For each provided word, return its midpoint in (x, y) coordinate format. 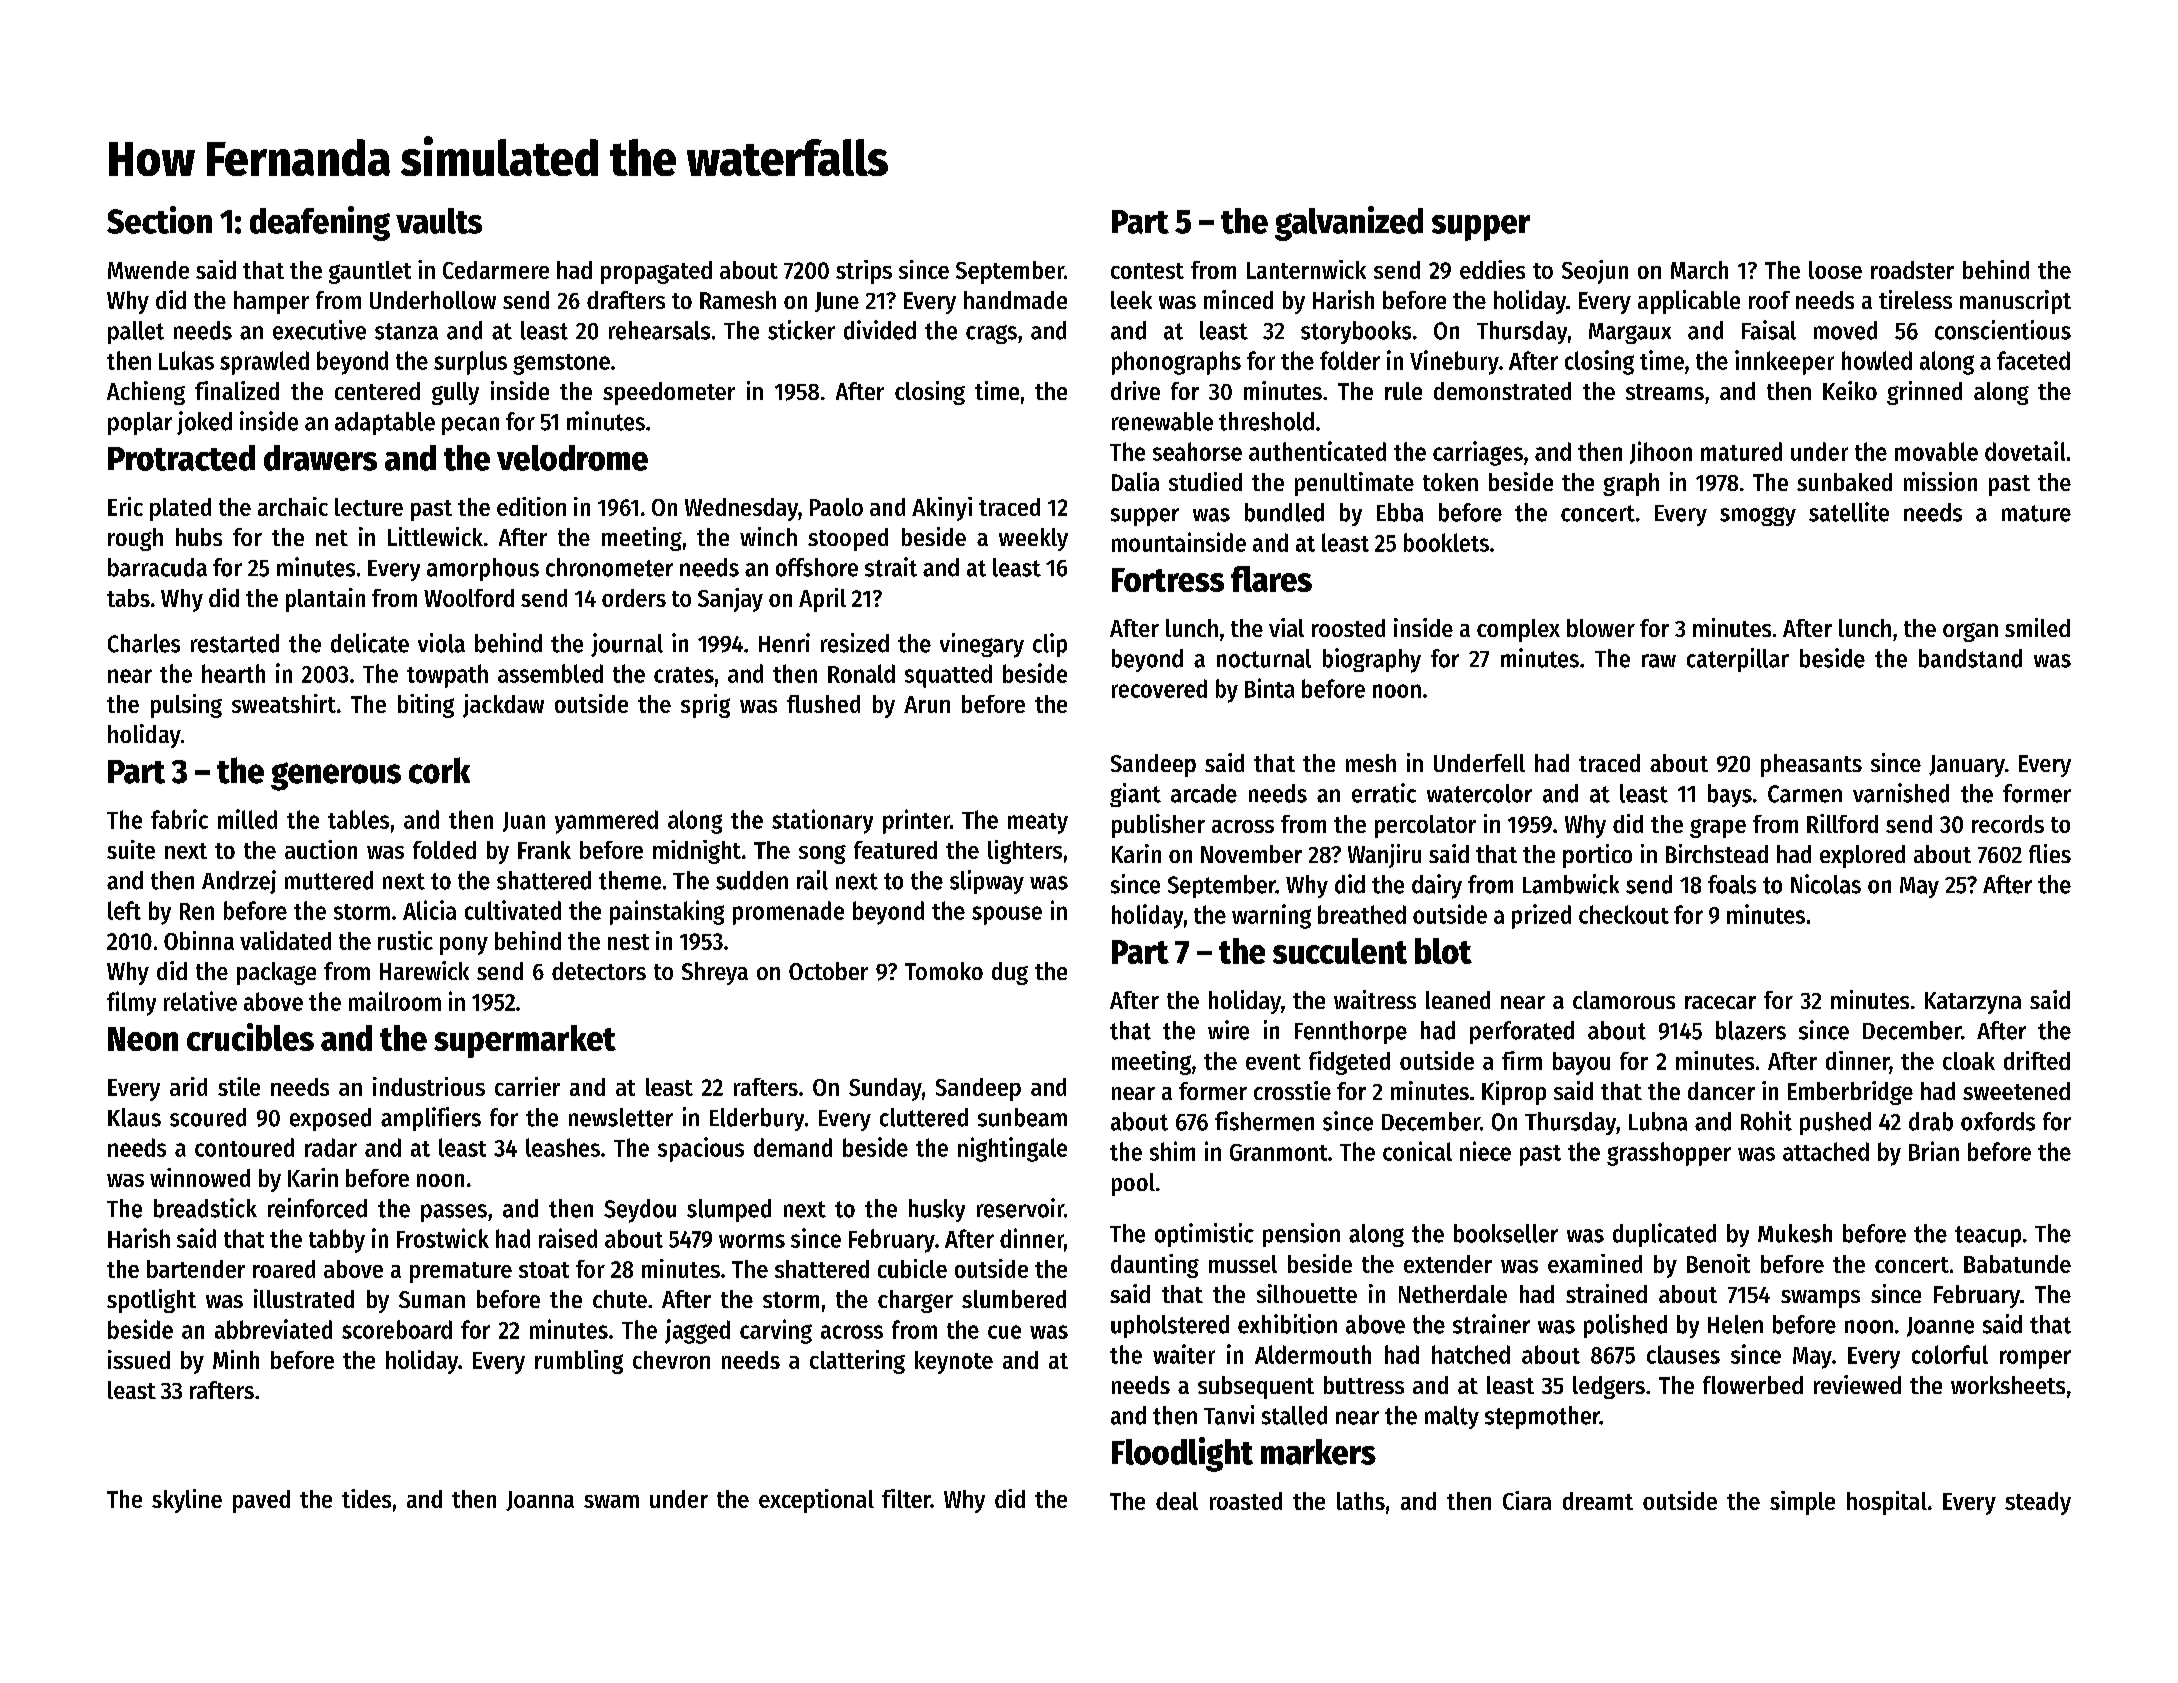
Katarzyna (1973, 1003)
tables (358, 819)
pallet (136, 332)
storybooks (1356, 332)
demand (793, 1147)
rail (812, 880)
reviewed (1857, 1384)
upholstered (1170, 1326)
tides (366, 1498)
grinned (1924, 393)
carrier (527, 1086)
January (1967, 766)
